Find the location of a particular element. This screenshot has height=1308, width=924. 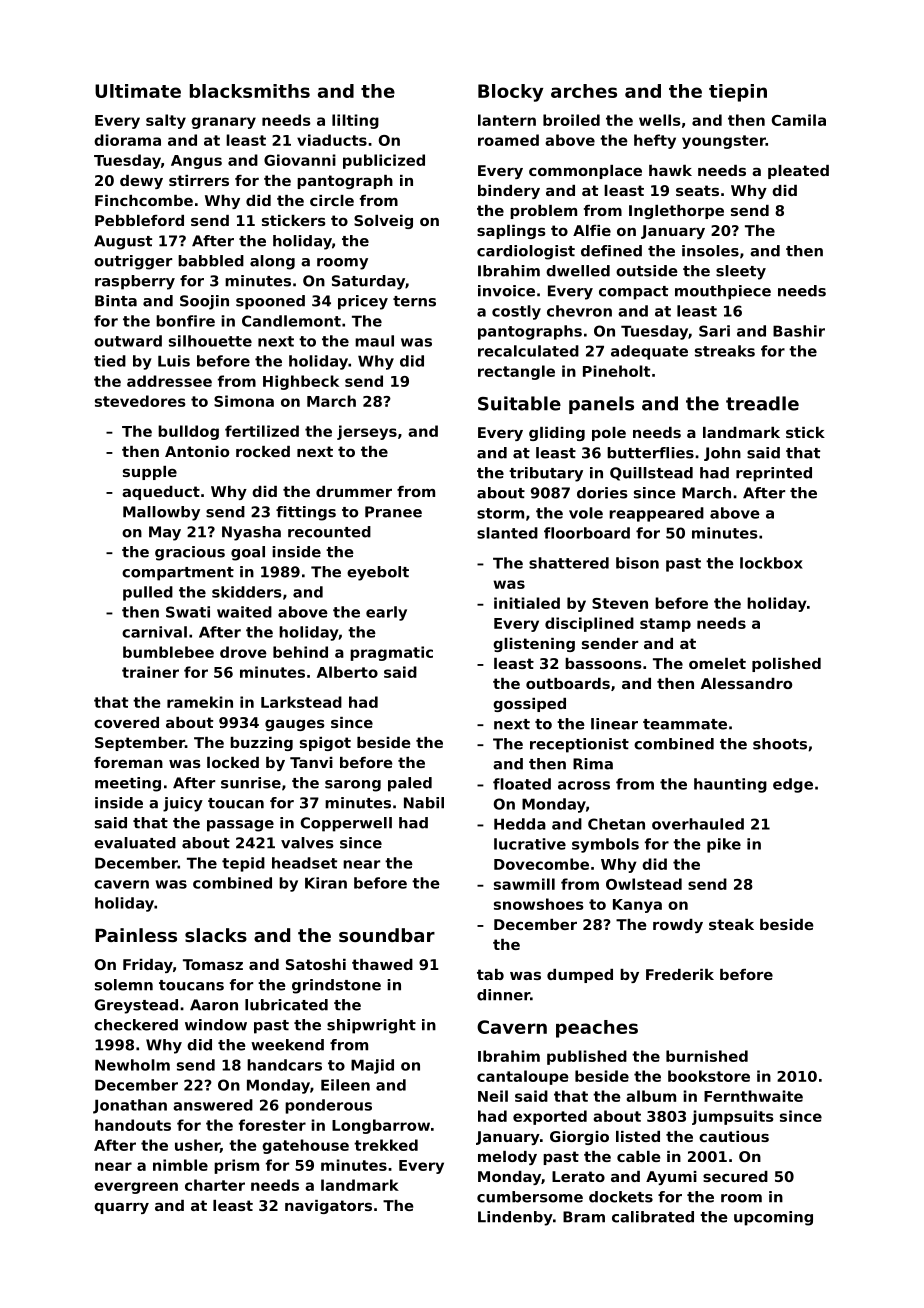

usher is located at coordinates (197, 1146).
